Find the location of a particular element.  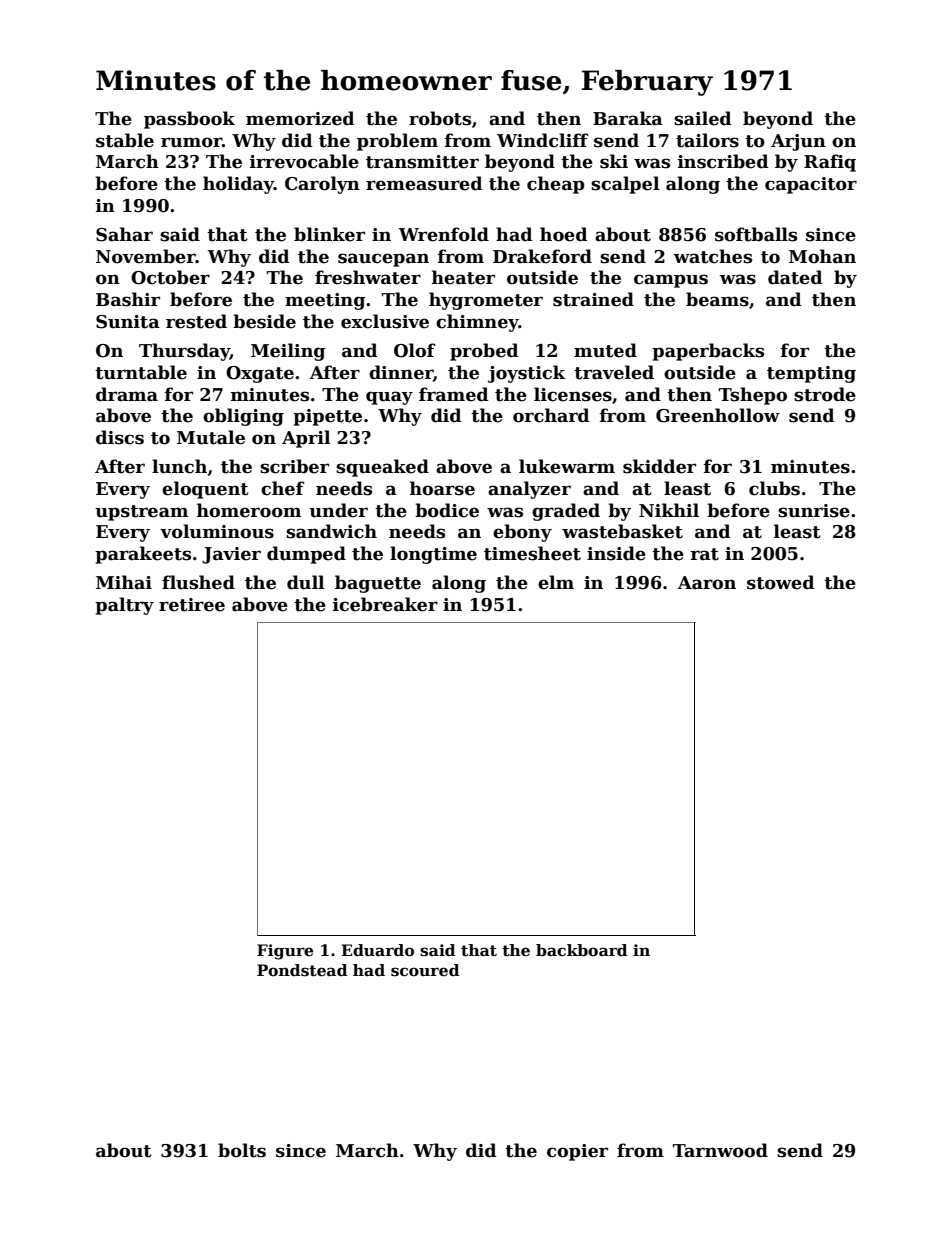

saucepan is located at coordinates (383, 260).
